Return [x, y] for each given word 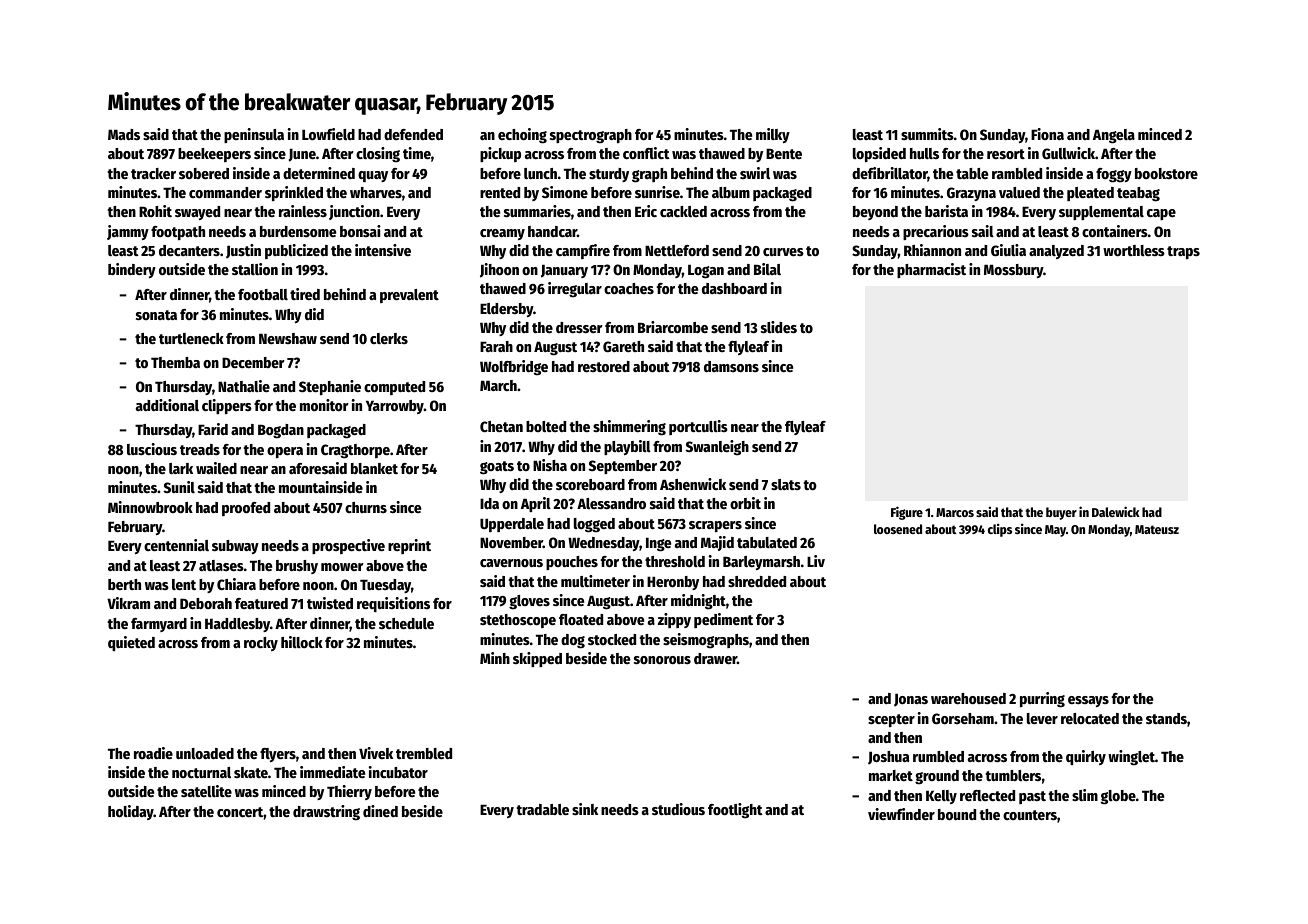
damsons [731, 366]
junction [354, 212]
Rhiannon [932, 250]
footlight [735, 811]
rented [500, 192]
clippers [227, 406]
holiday [131, 812]
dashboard [734, 288]
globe [1118, 797]
